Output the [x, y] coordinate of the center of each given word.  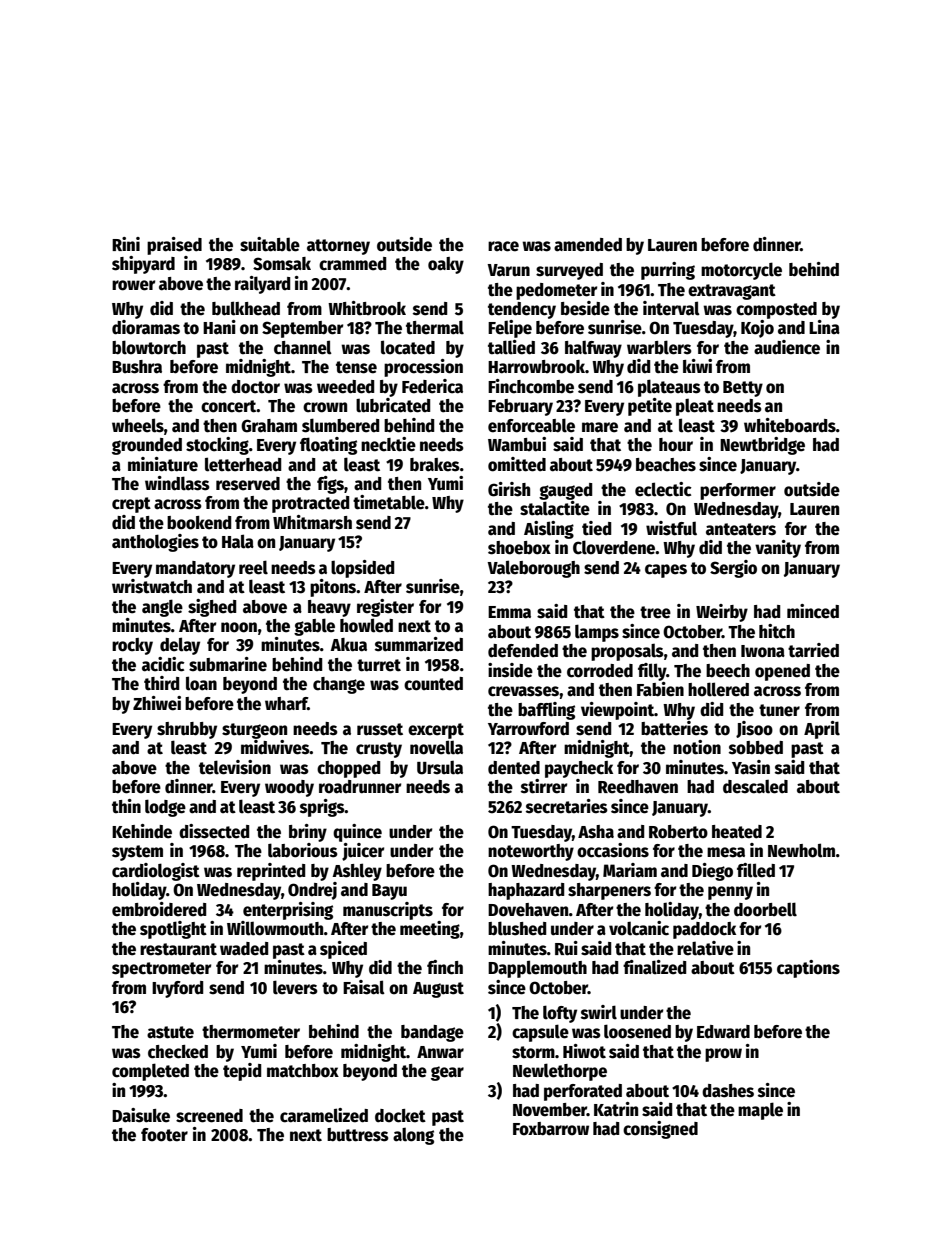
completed [150, 1072]
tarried [813, 650]
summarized [419, 644]
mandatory [195, 569]
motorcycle [741, 271]
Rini [126, 244]
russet [380, 729]
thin [126, 806]
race [503, 246]
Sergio [733, 569]
